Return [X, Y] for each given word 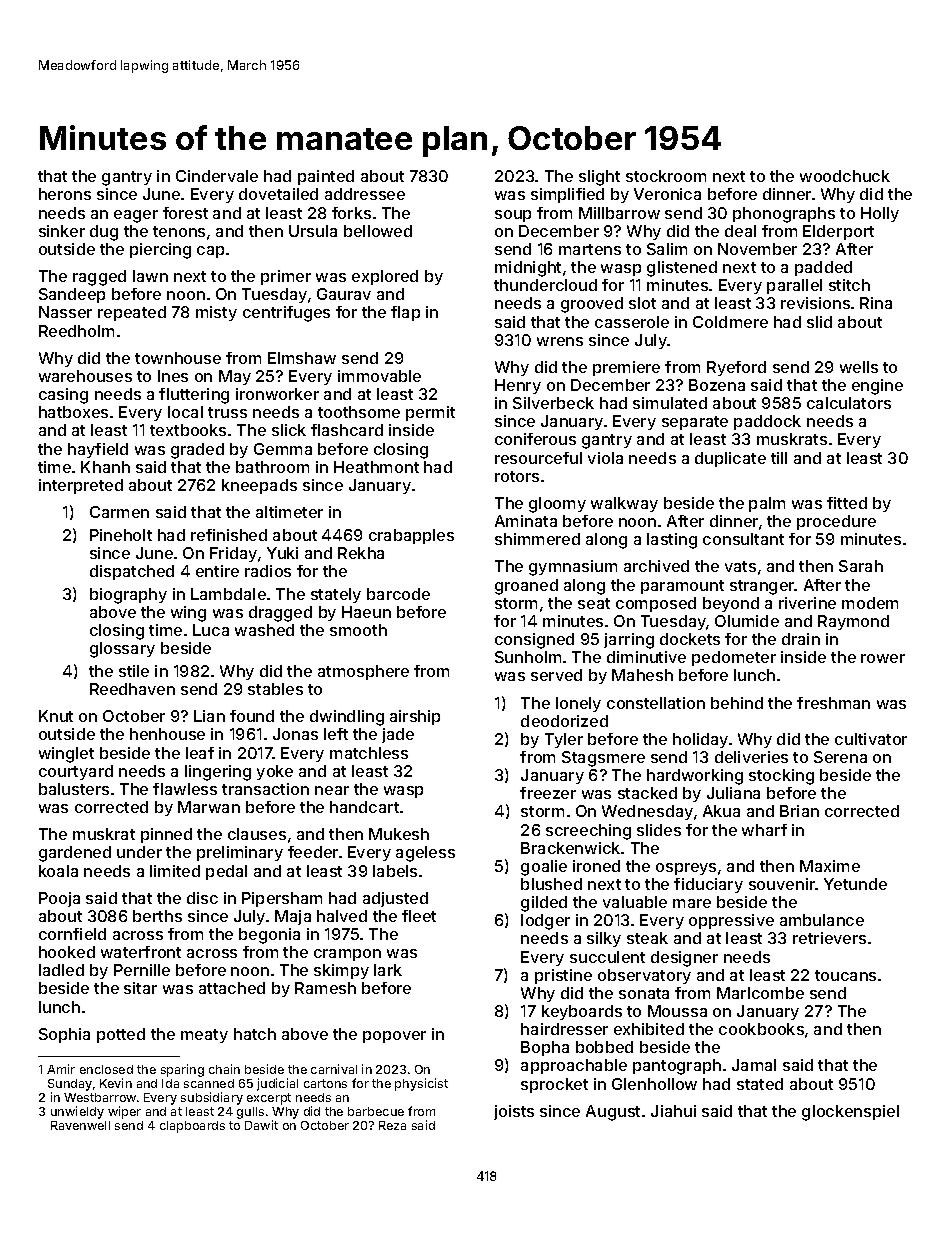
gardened [75, 854]
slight [599, 178]
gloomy [557, 505]
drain [801, 639]
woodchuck [845, 176]
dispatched [132, 572]
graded [197, 451]
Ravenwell [80, 1125]
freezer [548, 793]
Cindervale [217, 176]
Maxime [830, 866]
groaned [526, 587]
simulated [670, 403]
